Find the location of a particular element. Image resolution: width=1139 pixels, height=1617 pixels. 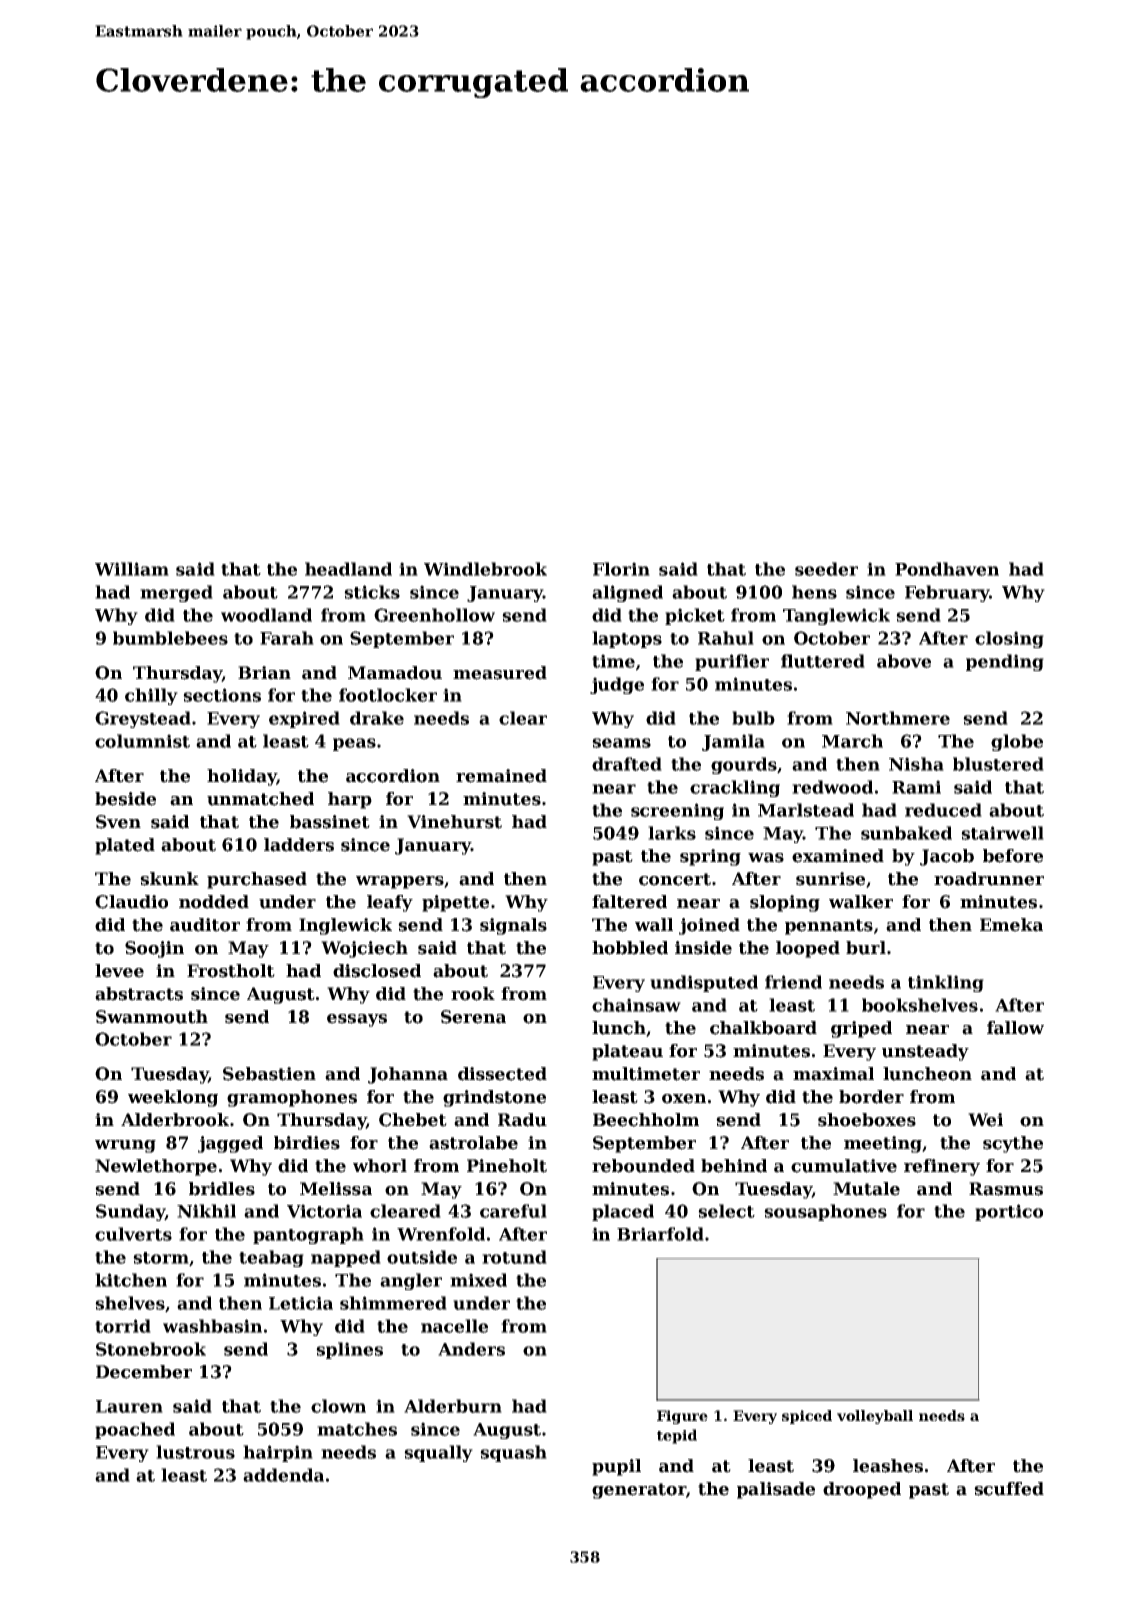

generator is located at coordinates (639, 1491).
